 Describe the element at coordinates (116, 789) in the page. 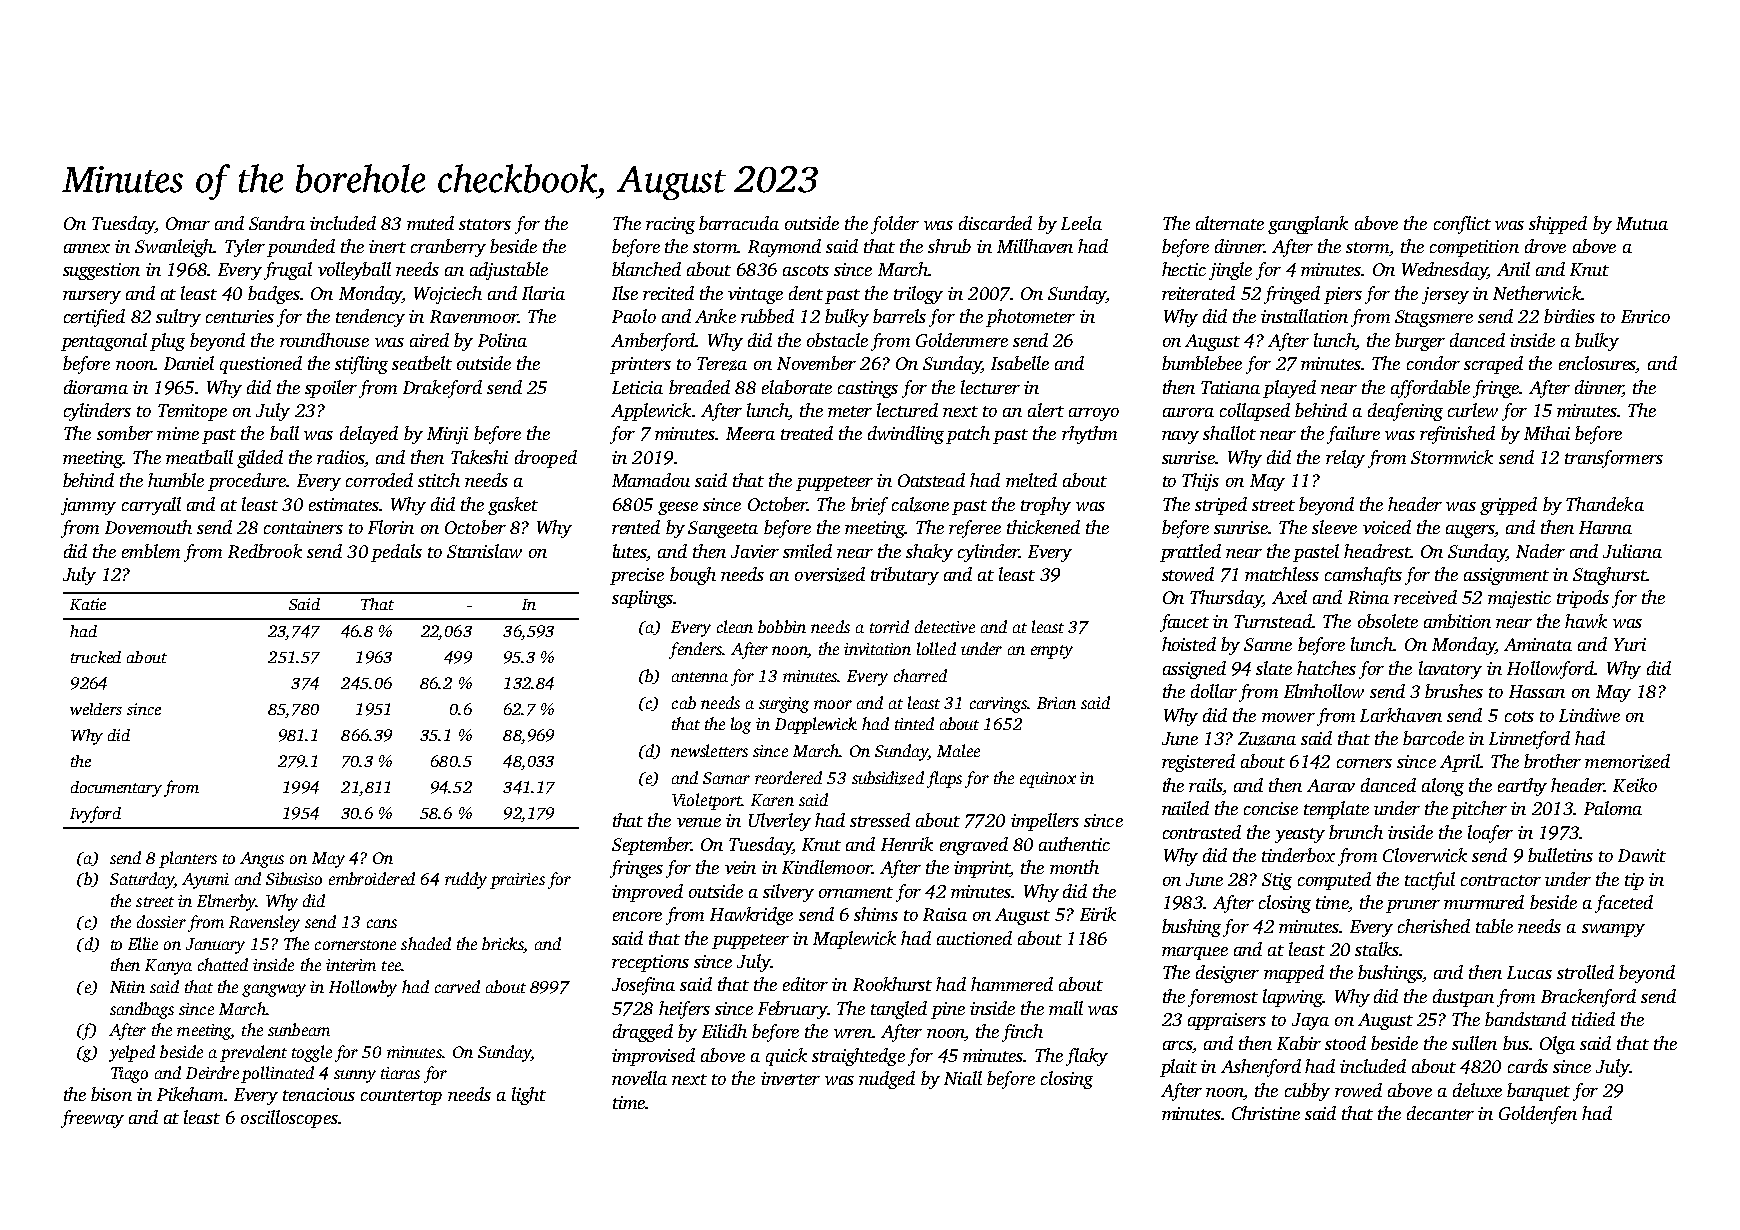

I see `documentary` at that location.
